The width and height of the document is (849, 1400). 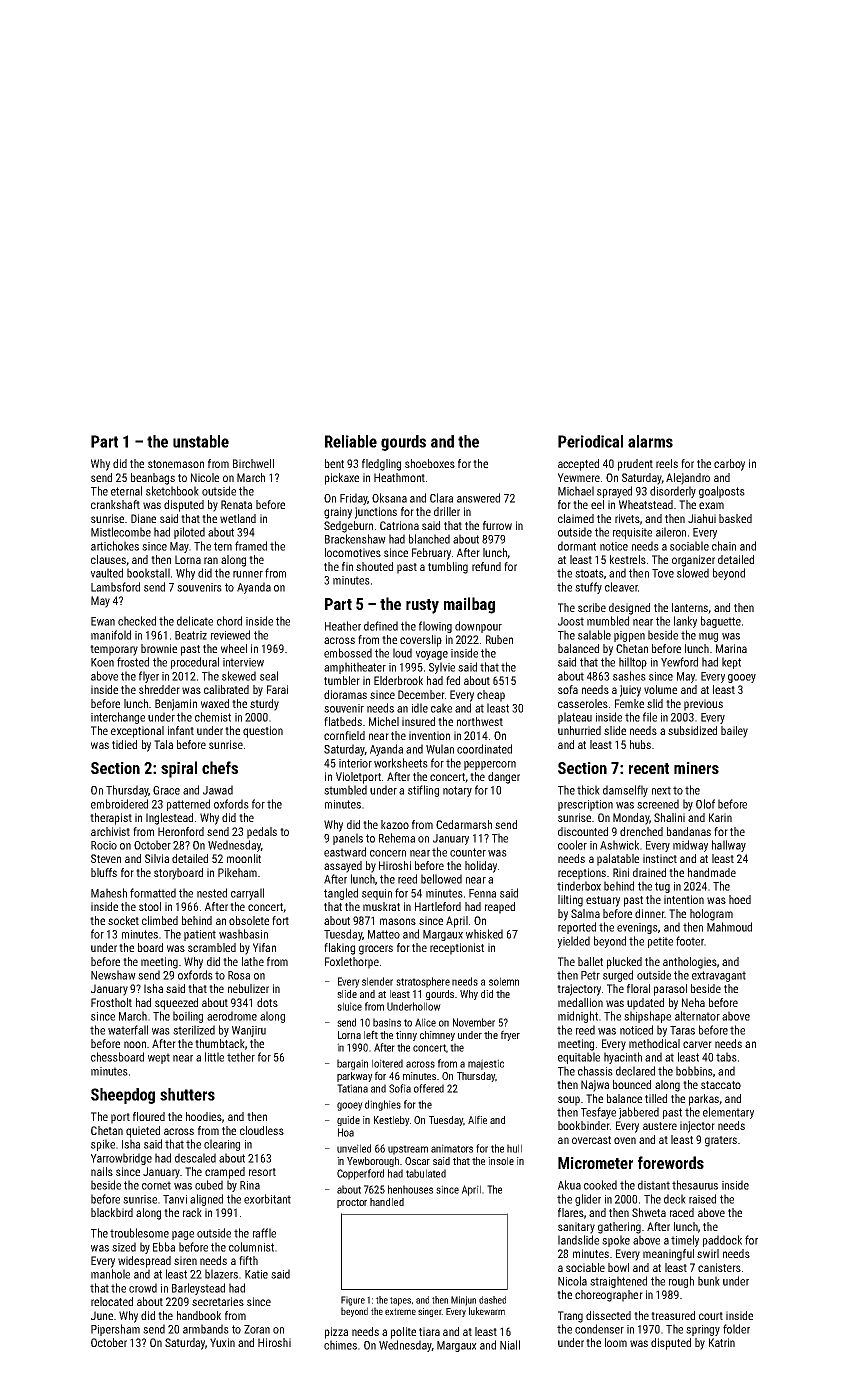 I want to click on interchange, so click(x=118, y=718).
